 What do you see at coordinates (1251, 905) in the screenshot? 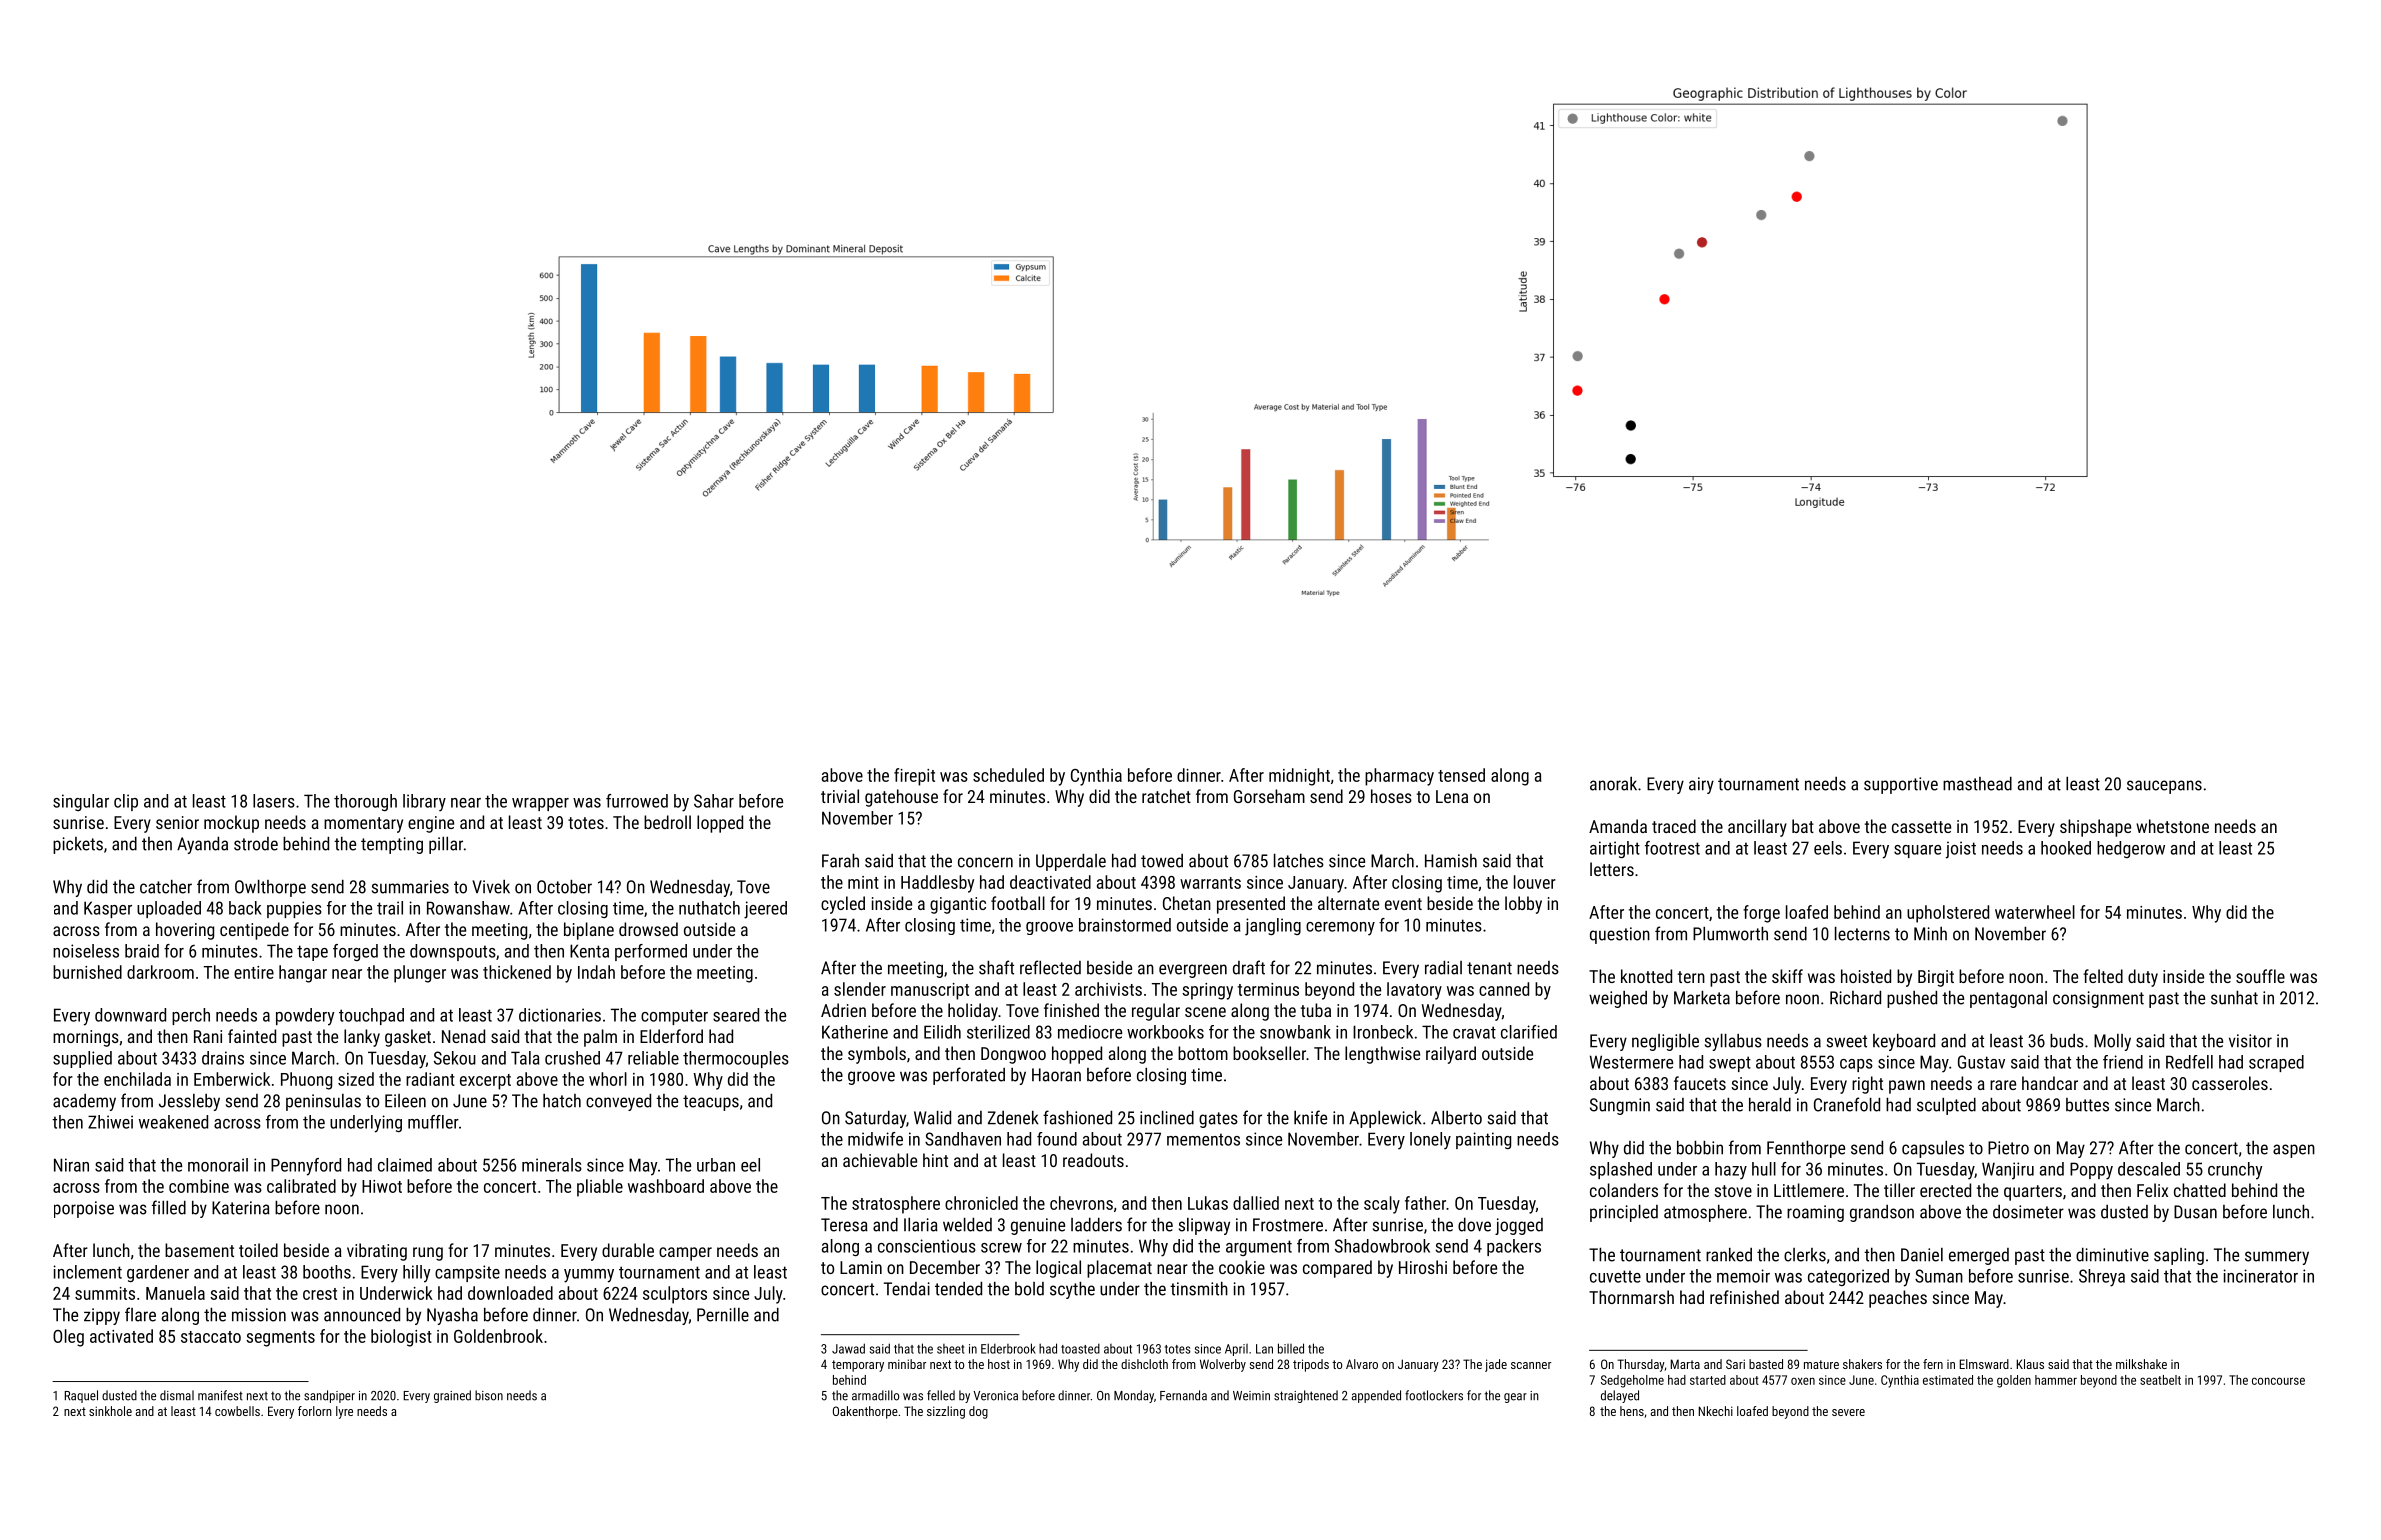
I see `presented` at bounding box center [1251, 905].
